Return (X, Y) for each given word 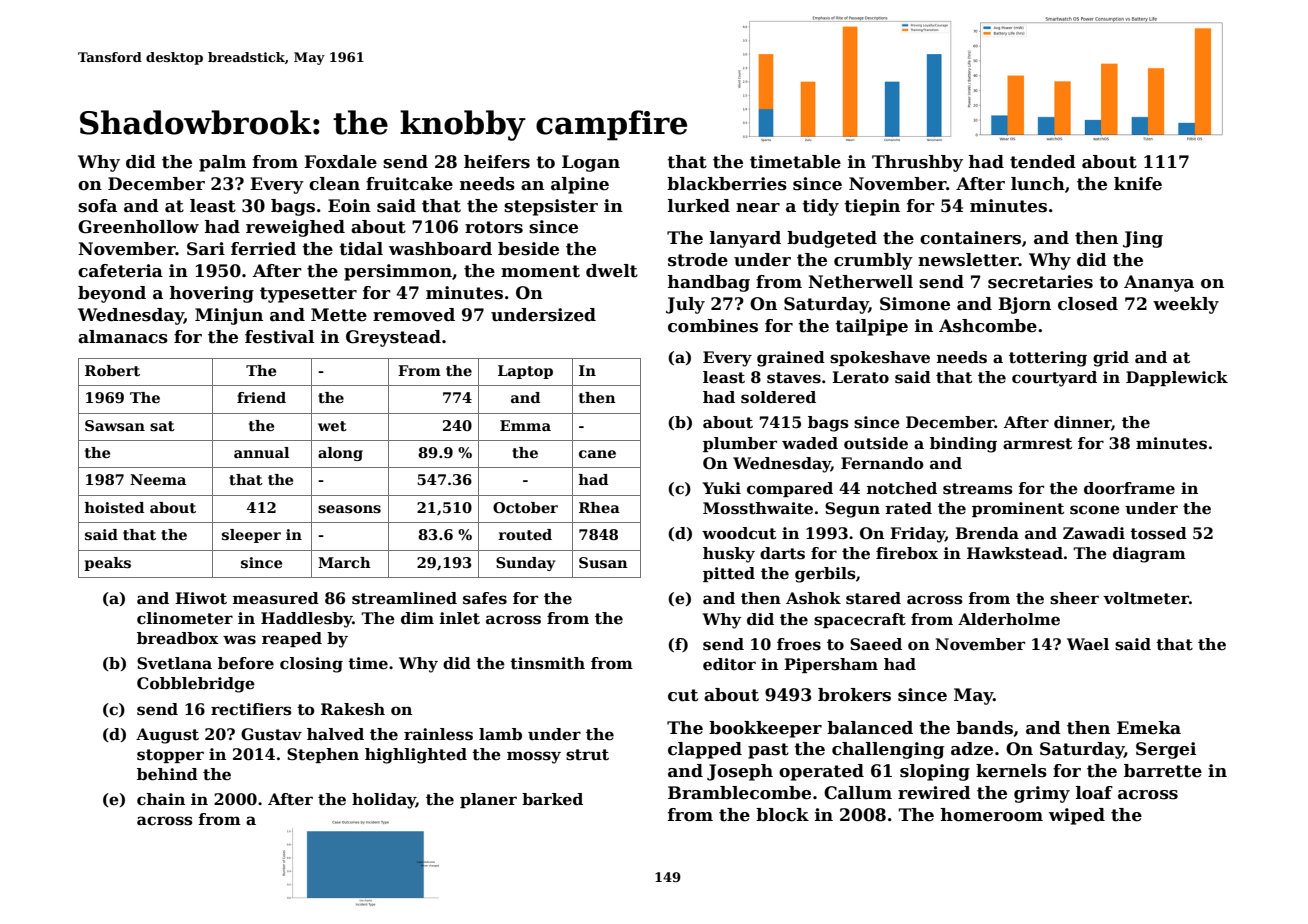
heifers (497, 162)
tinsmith (547, 663)
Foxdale (340, 162)
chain (161, 799)
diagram (1149, 555)
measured (276, 598)
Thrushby (917, 163)
